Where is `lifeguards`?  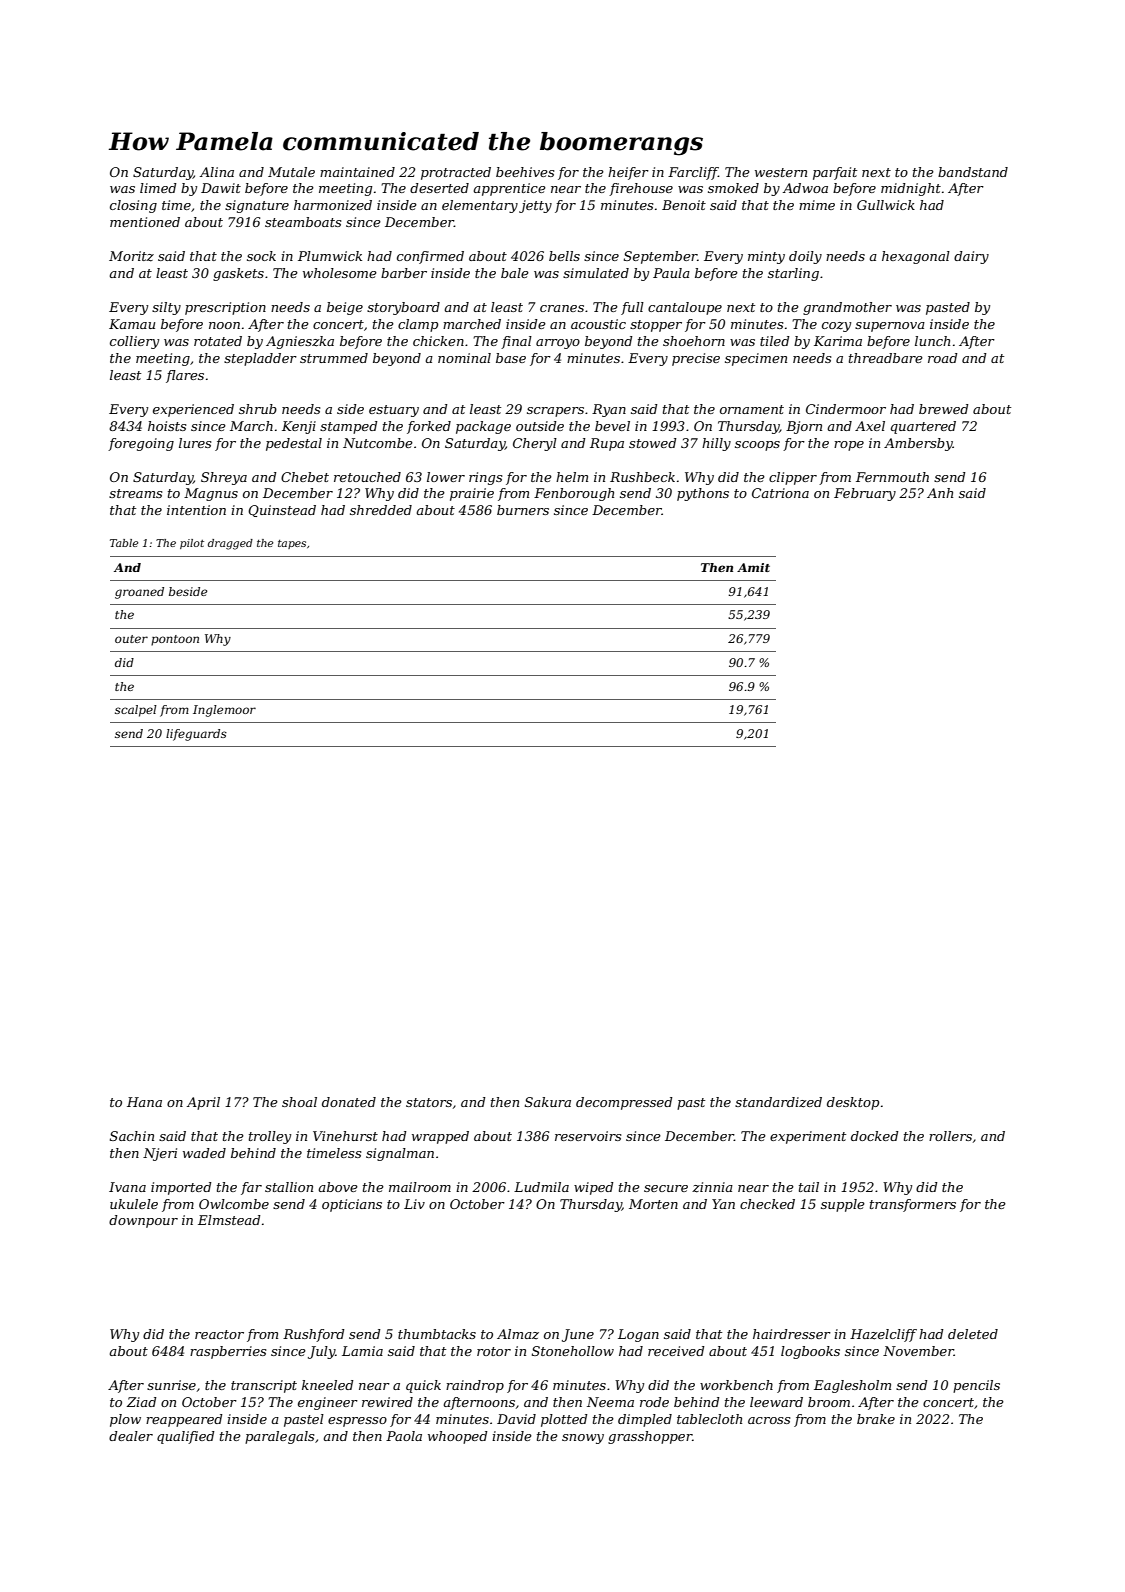 lifeguards is located at coordinates (196, 735).
